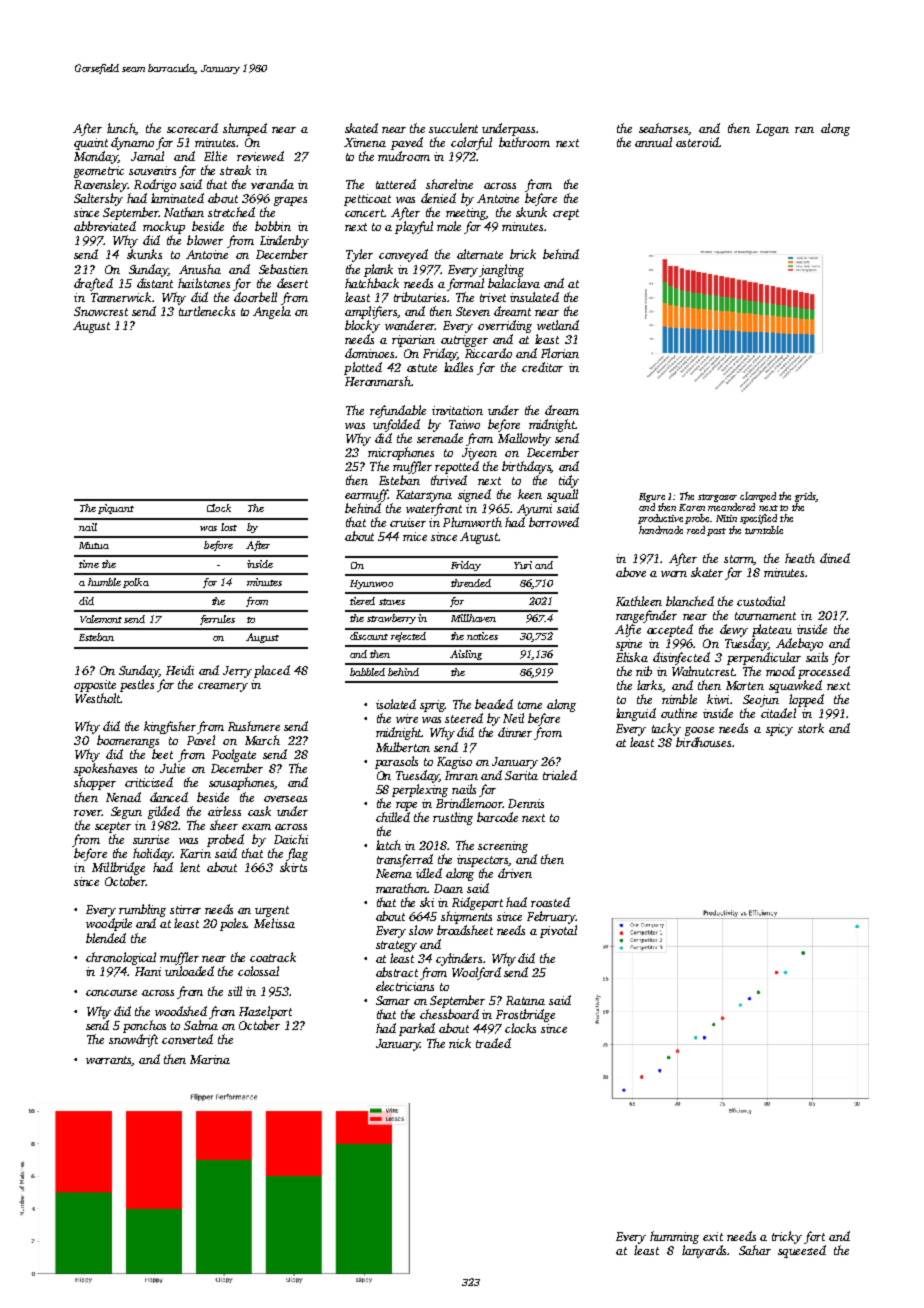 This screenshot has width=924, height=1308. I want to click on unfolded, so click(396, 425).
